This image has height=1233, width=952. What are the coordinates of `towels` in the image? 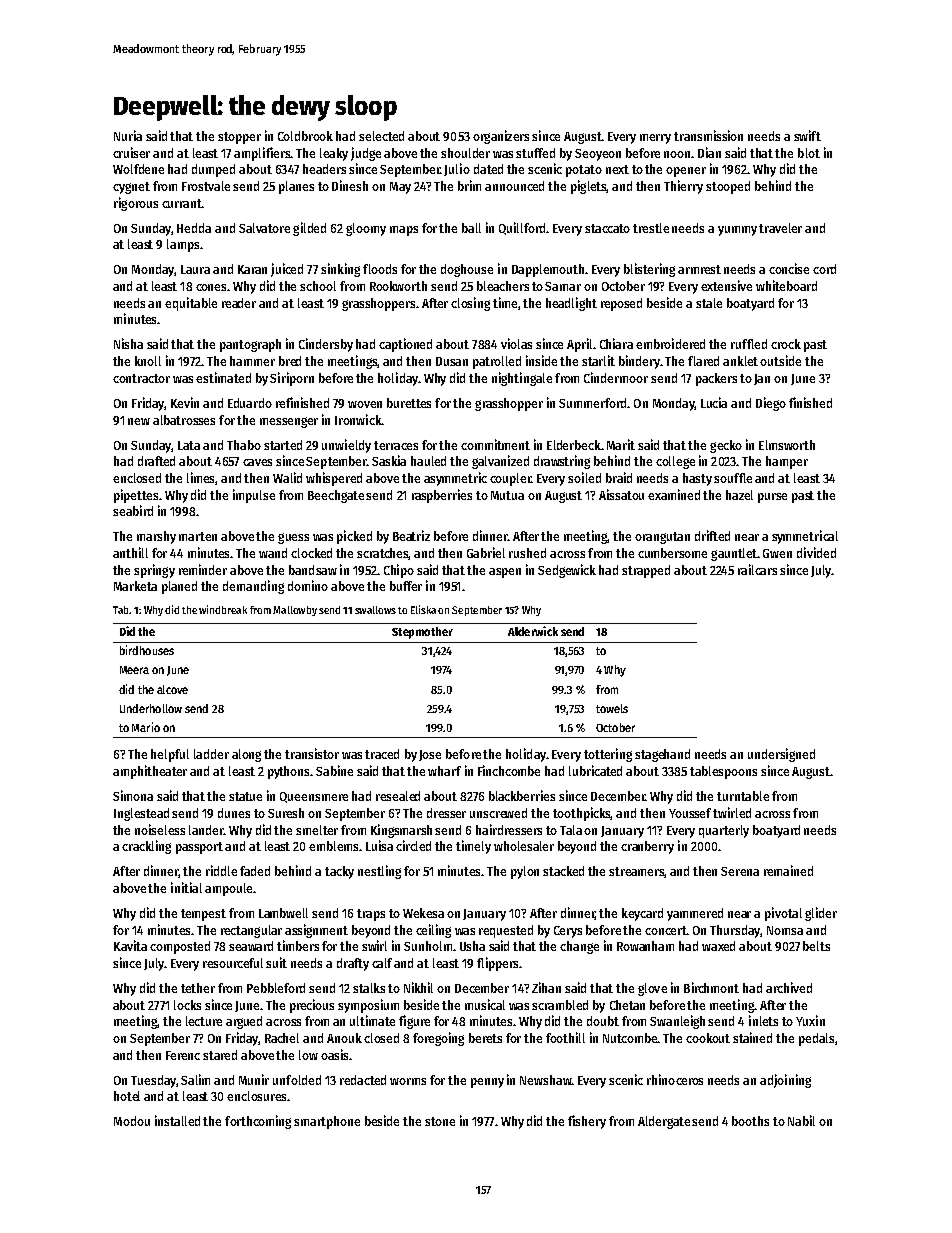 It's located at (612, 708).
